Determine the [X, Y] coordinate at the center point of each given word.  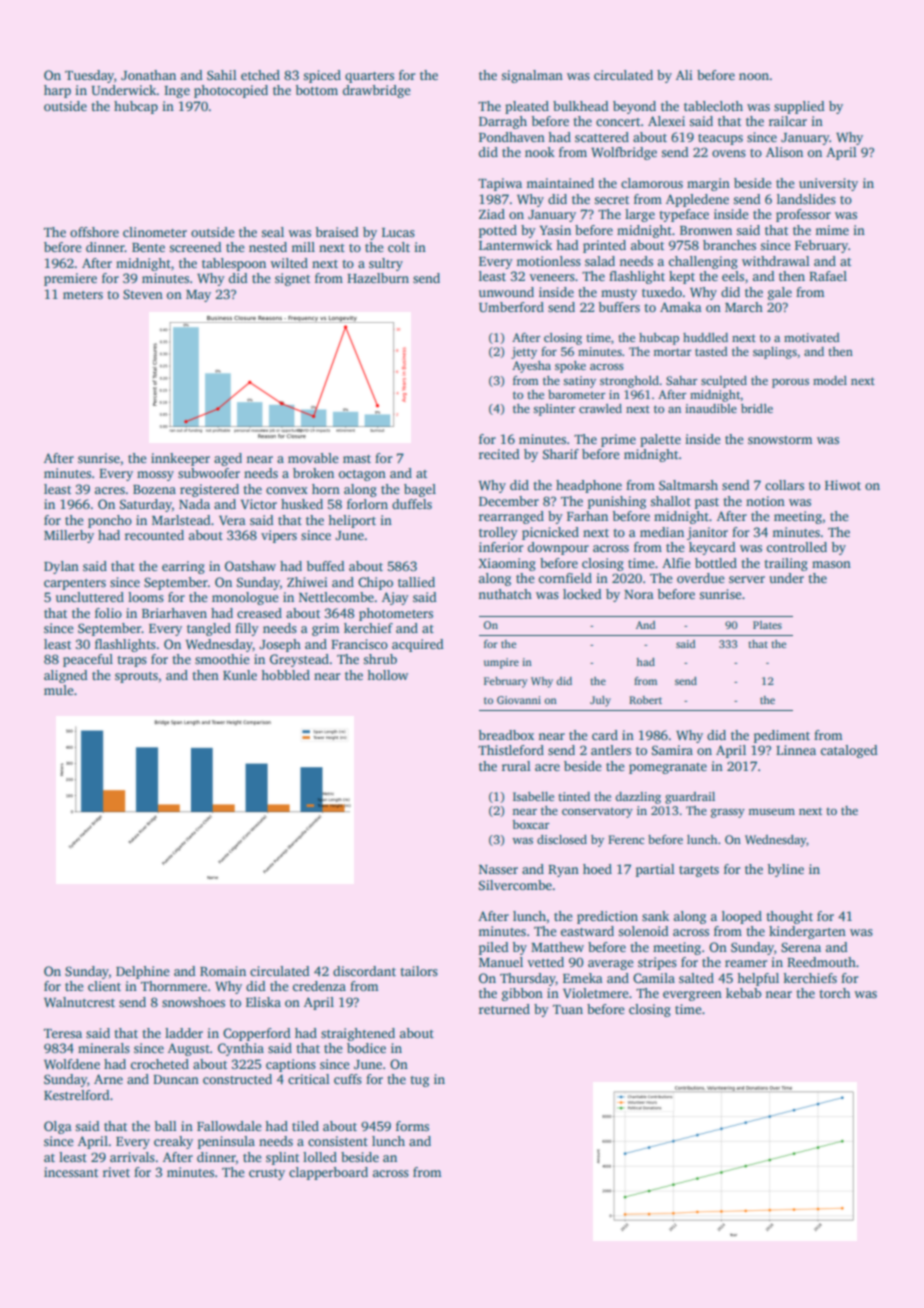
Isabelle [533, 796]
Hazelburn [378, 278]
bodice [366, 1048]
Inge [177, 92]
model [830, 380]
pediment [782, 736]
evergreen [692, 996]
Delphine [143, 972]
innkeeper [180, 459]
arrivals [132, 1157]
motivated [812, 337]
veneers [552, 277]
